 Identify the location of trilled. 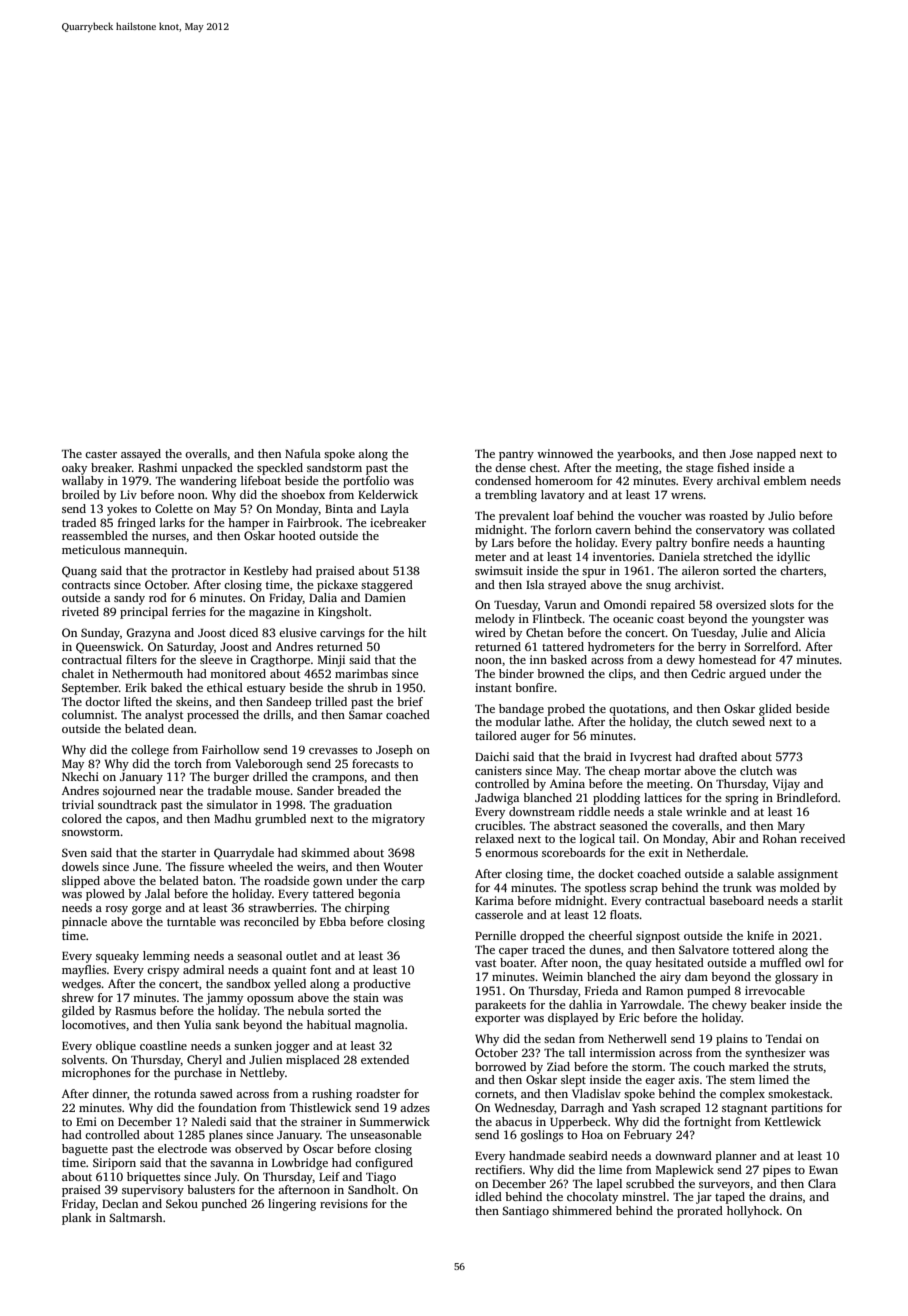
(331, 701).
